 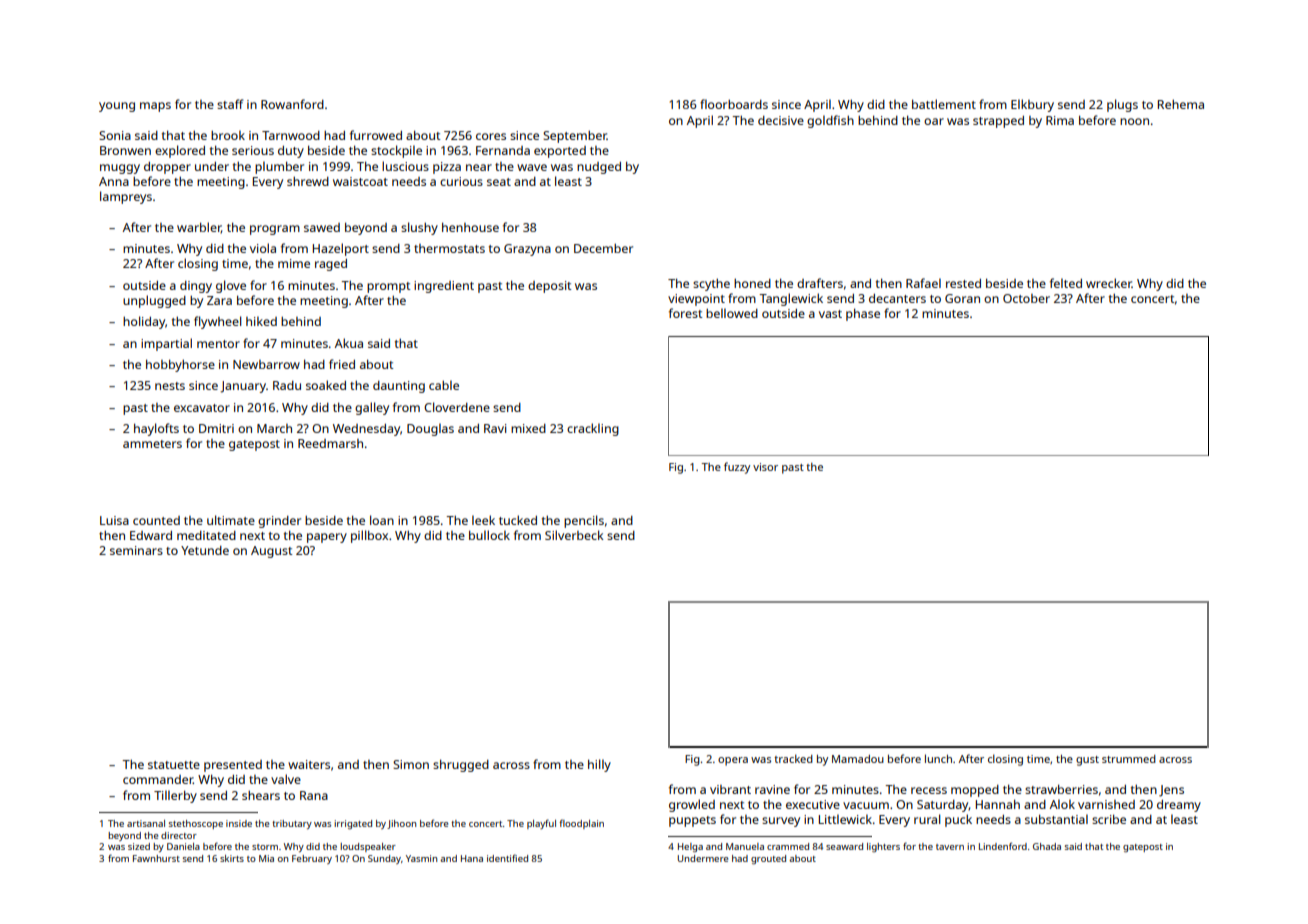 What do you see at coordinates (372, 408) in the document?
I see `galley` at bounding box center [372, 408].
